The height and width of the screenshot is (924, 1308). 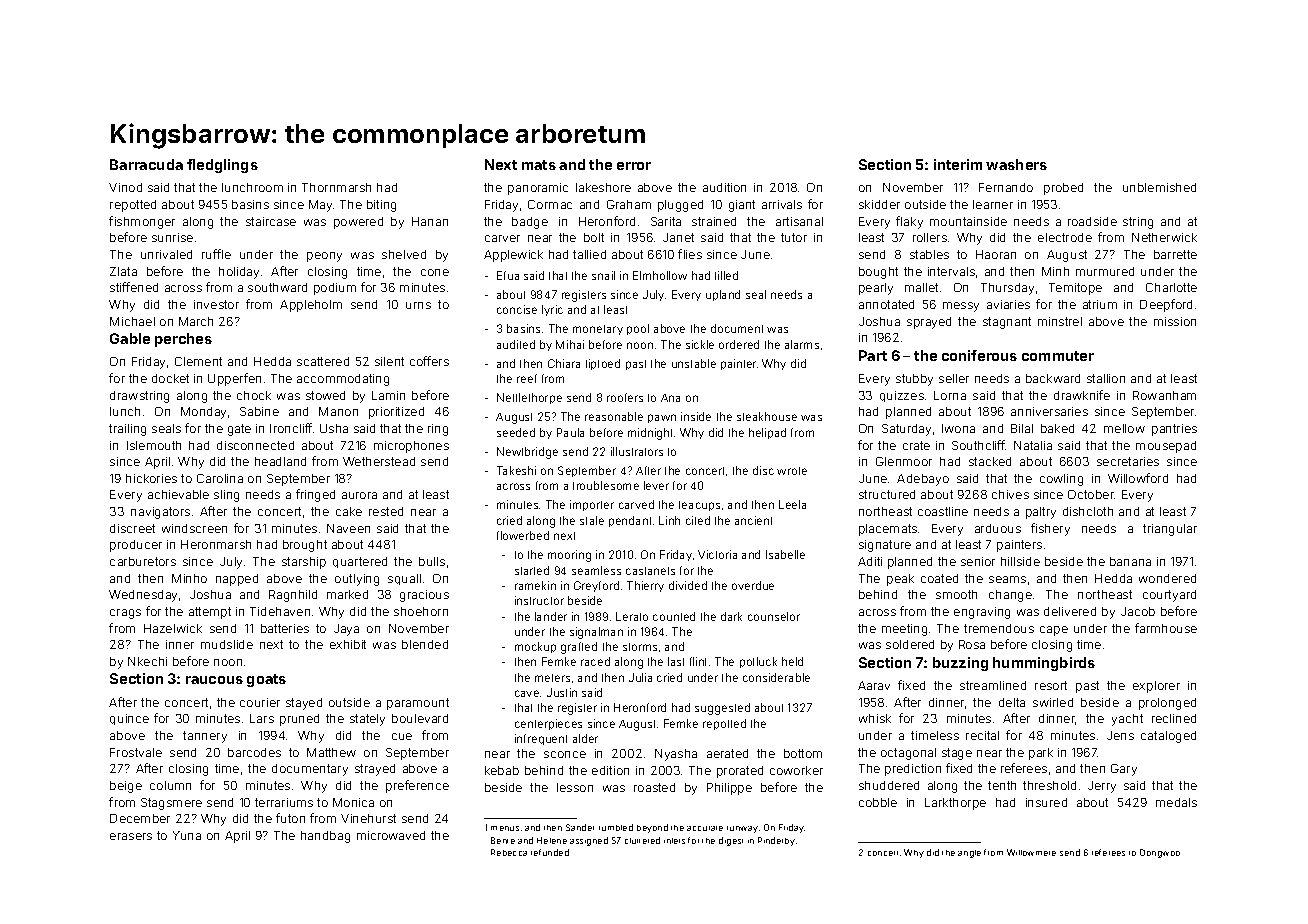 What do you see at coordinates (271, 221) in the screenshot?
I see `staircase` at bounding box center [271, 221].
